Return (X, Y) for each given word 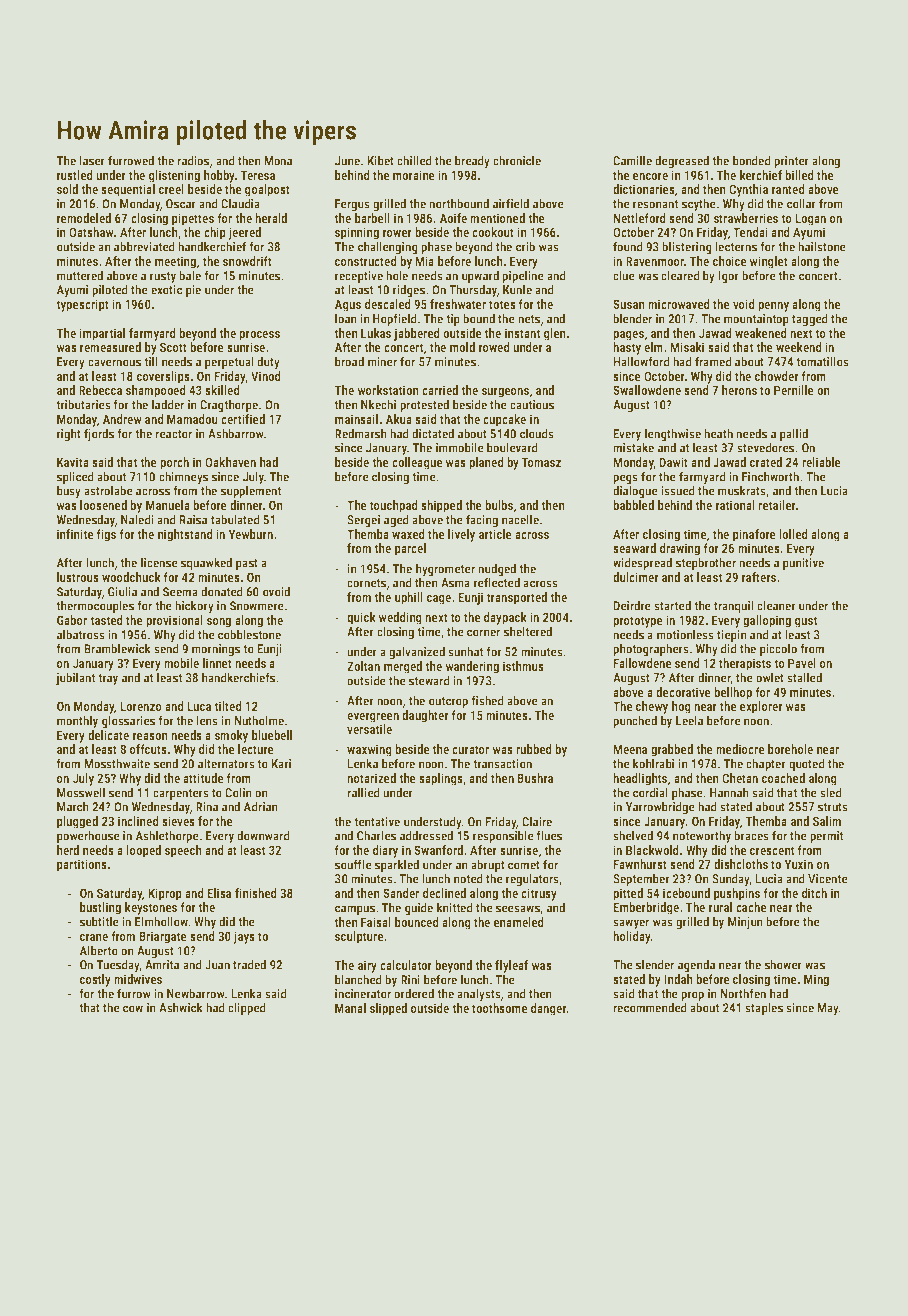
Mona (278, 161)
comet (524, 865)
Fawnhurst (640, 864)
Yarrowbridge (660, 807)
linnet (217, 663)
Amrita (162, 965)
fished (487, 700)
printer (791, 162)
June (347, 161)
